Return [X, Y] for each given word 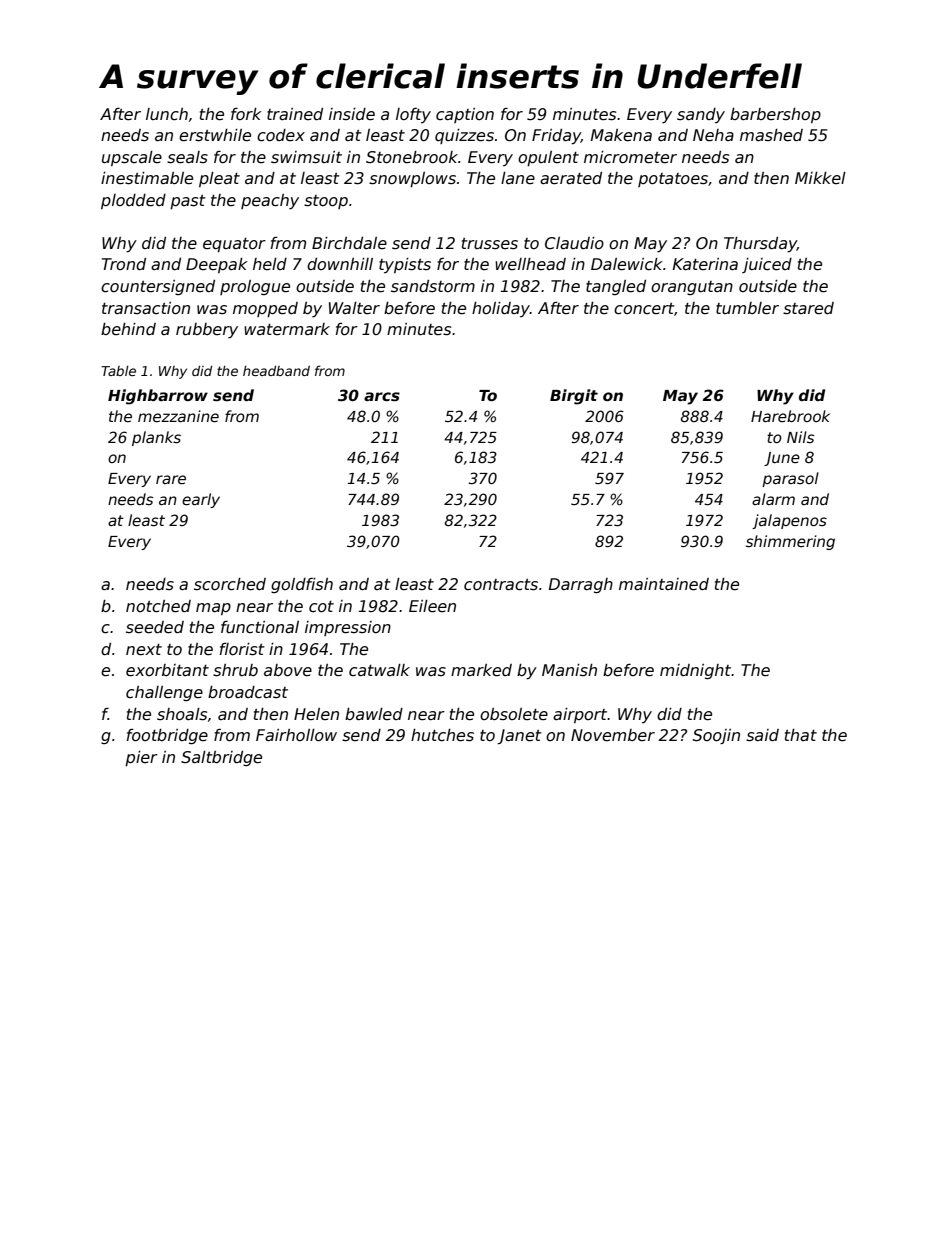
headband [276, 371]
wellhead [530, 264]
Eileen [432, 606]
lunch [167, 114]
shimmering [790, 542]
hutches [442, 735]
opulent [548, 158]
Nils [800, 437]
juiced [767, 265]
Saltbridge [221, 758]
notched [158, 606]
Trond [124, 264]
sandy [701, 115]
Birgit [574, 397]
